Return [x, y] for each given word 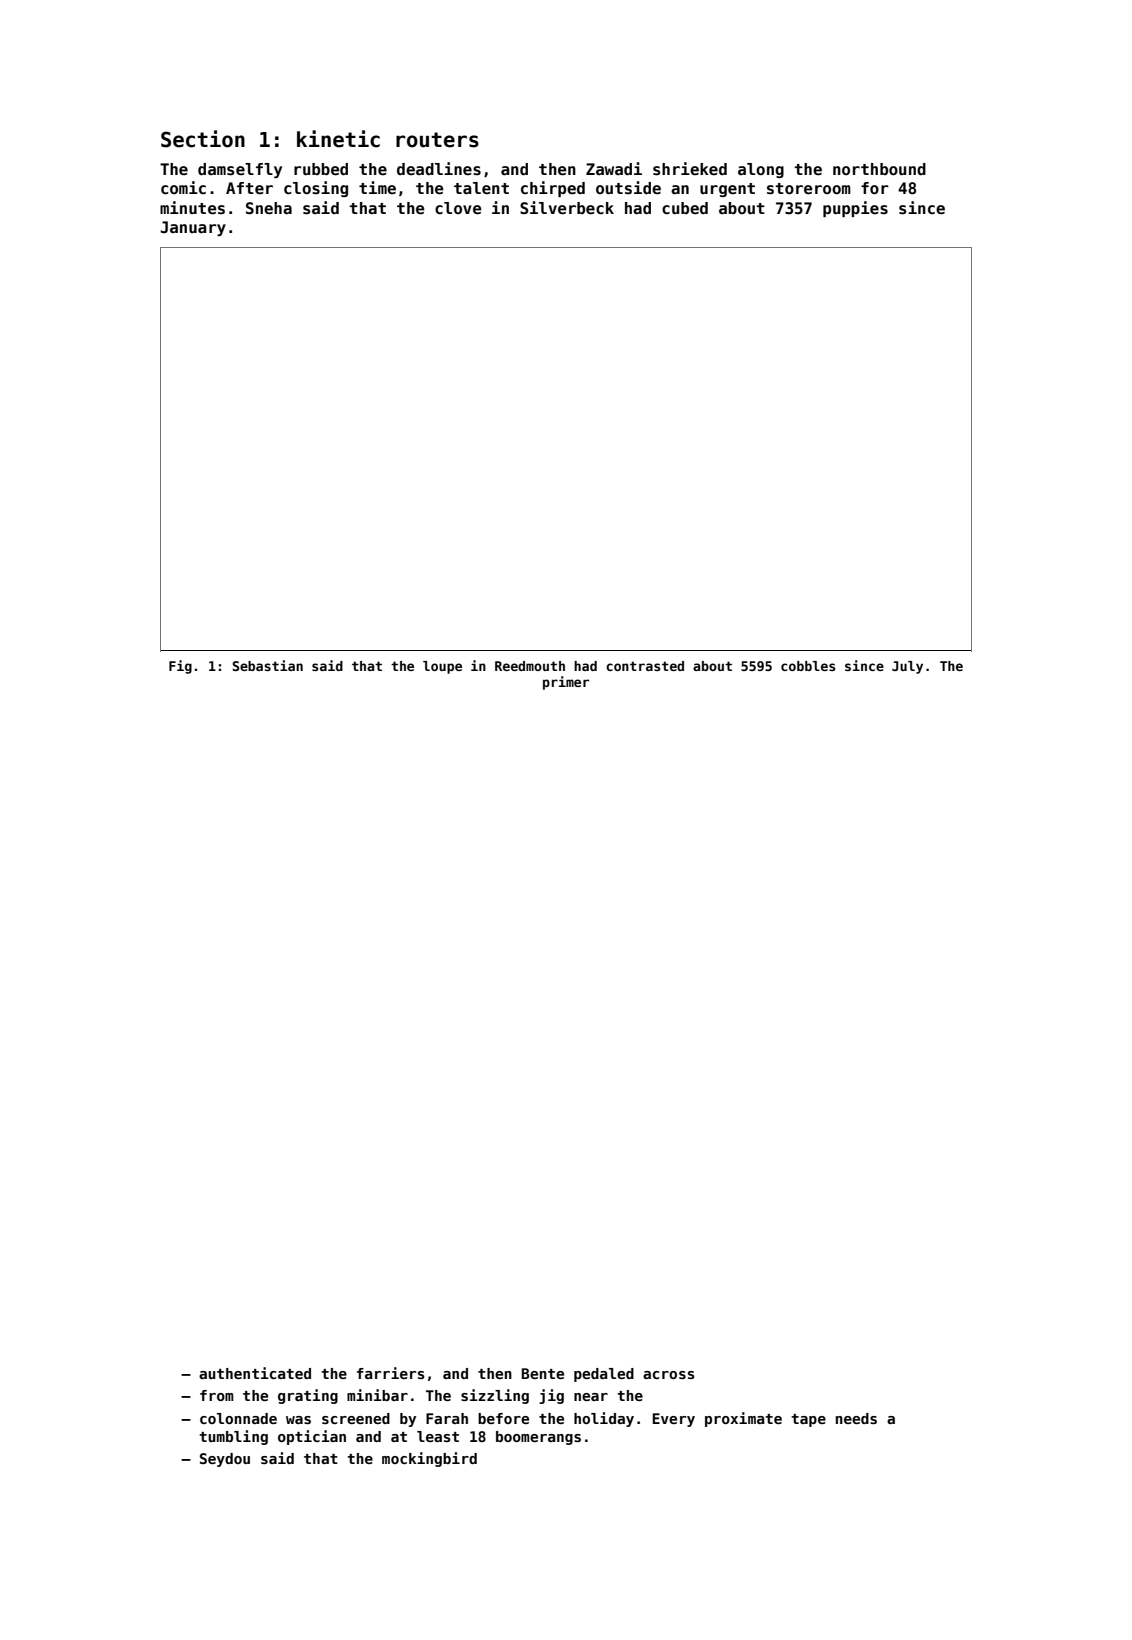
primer [566, 683]
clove [458, 208]
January [193, 228]
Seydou [225, 1460]
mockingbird [429, 1459]
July [907, 667]
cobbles [808, 666]
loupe [442, 667]
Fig [180, 667]
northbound [879, 169]
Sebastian [268, 665]
